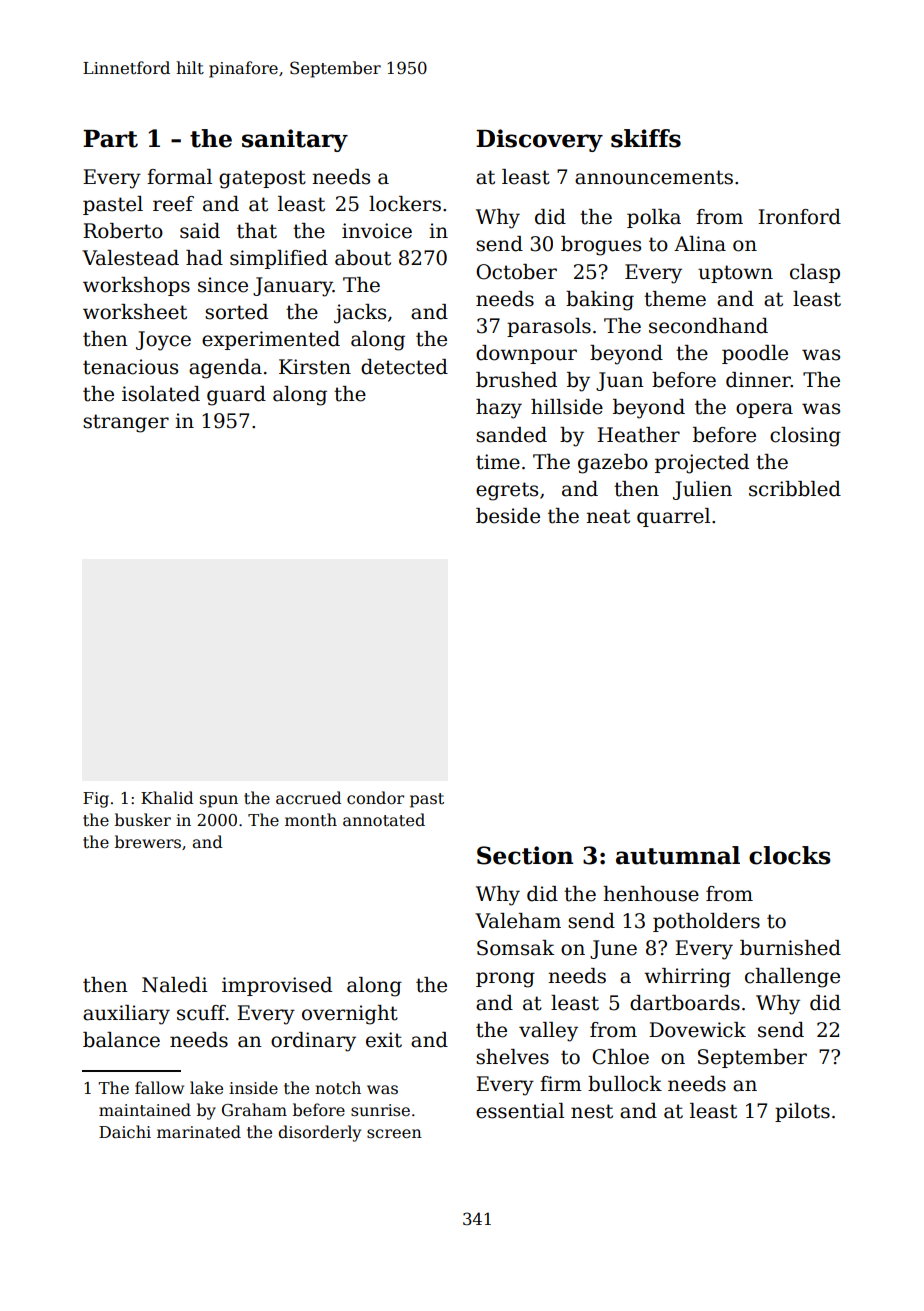  I want to click on sanitary, so click(295, 140).
